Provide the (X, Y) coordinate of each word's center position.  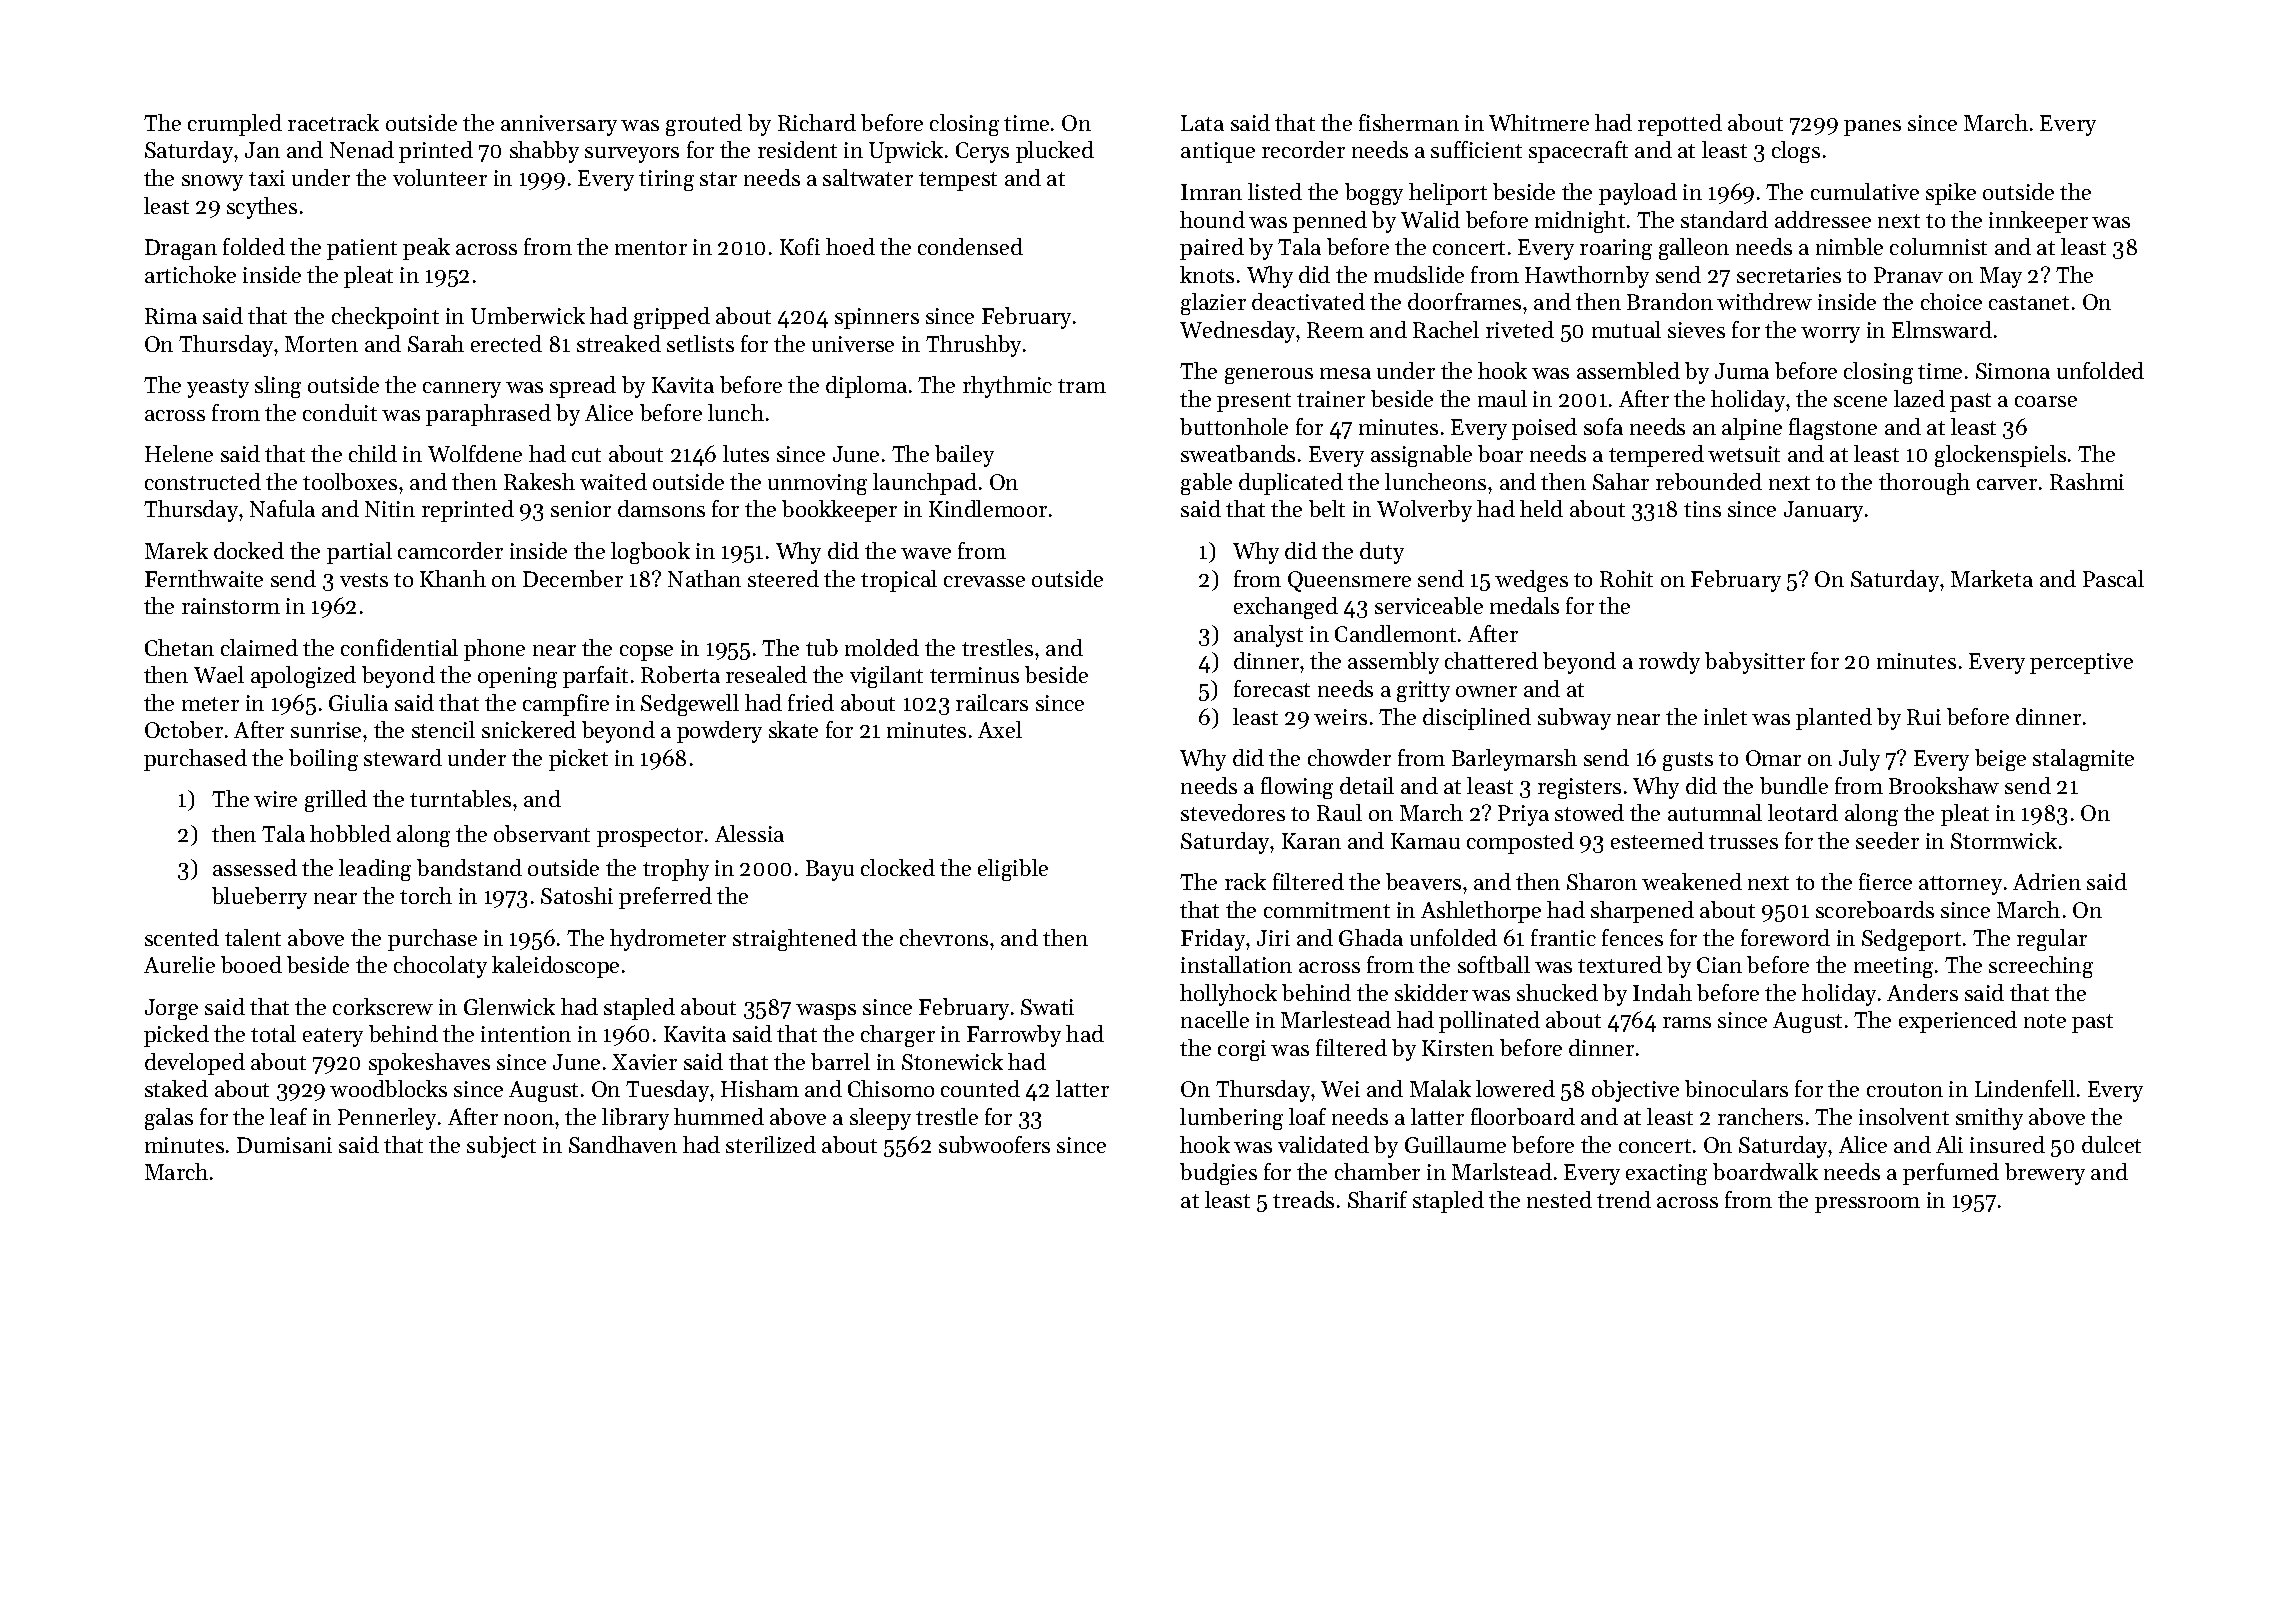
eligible (1013, 870)
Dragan (181, 249)
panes (1872, 128)
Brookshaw (1944, 785)
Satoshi (577, 895)
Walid (1430, 219)
